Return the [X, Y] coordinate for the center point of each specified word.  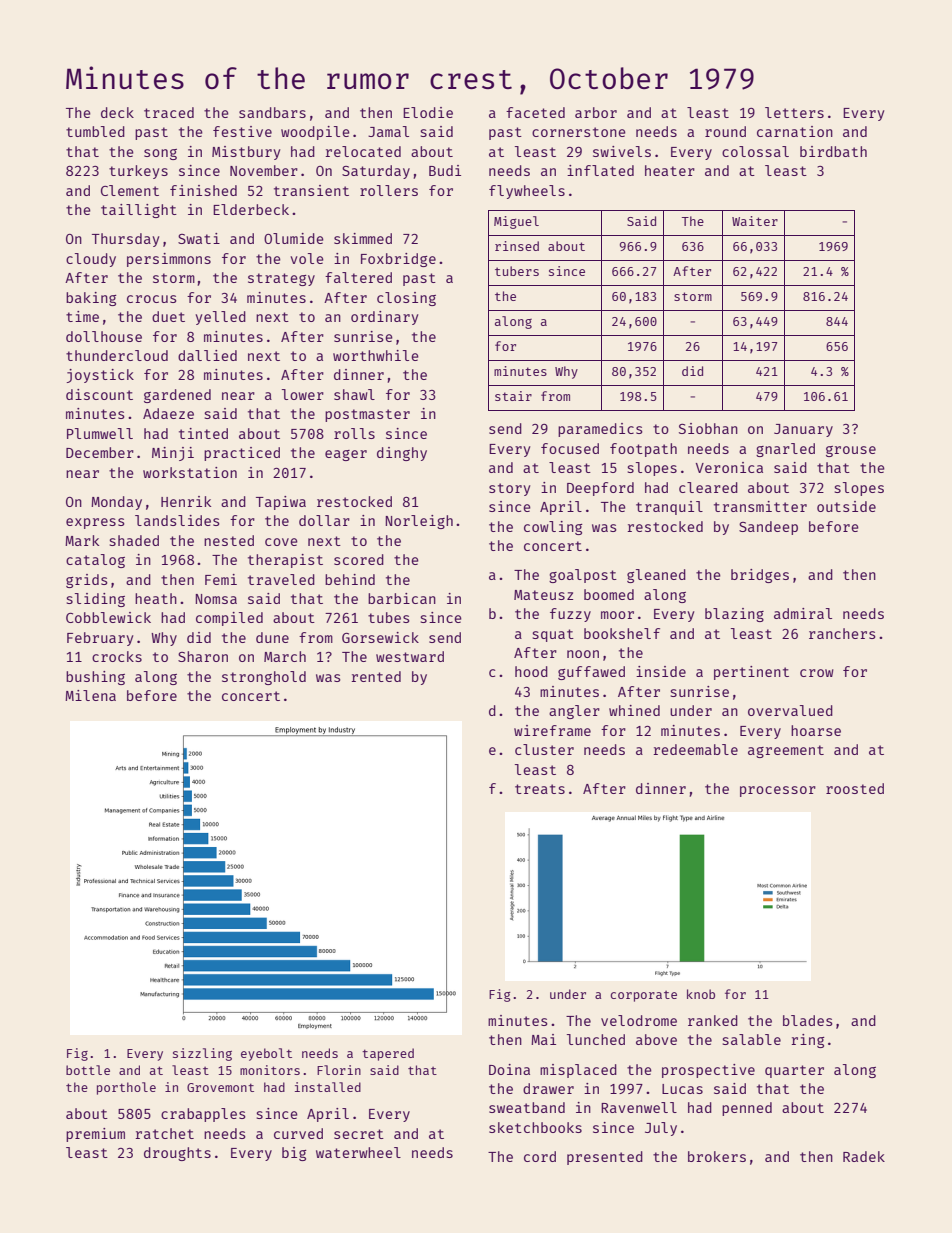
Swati [199, 238]
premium [95, 1135]
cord [540, 1156]
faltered [358, 277]
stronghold [264, 678]
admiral [803, 613]
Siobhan [708, 428]
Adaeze [168, 413]
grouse [851, 451]
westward [410, 656]
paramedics [600, 430]
